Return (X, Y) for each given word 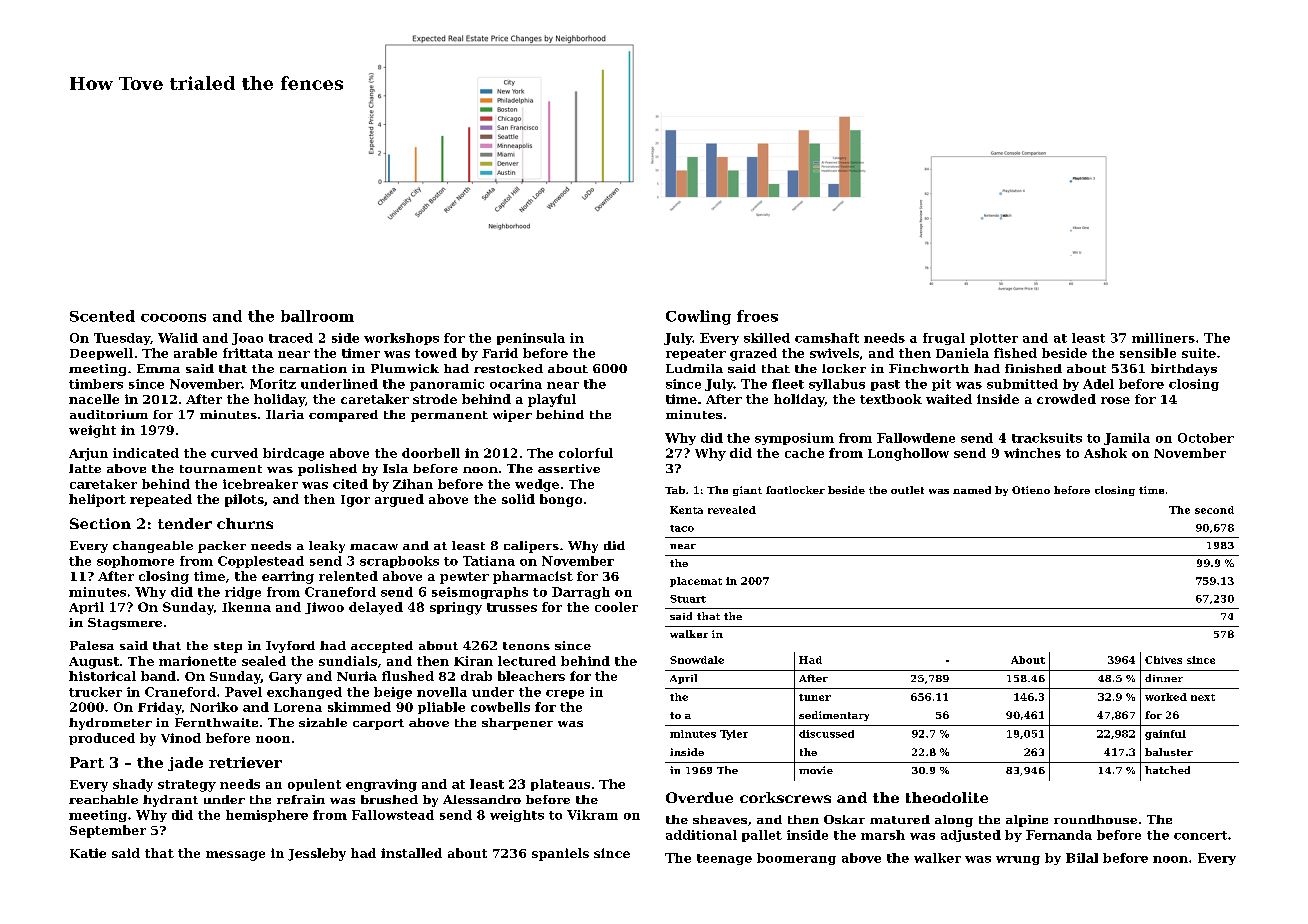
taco (682, 528)
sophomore (135, 562)
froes (757, 316)
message (235, 856)
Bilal (1082, 858)
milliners (1163, 338)
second (1214, 510)
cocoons (173, 318)
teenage (724, 859)
